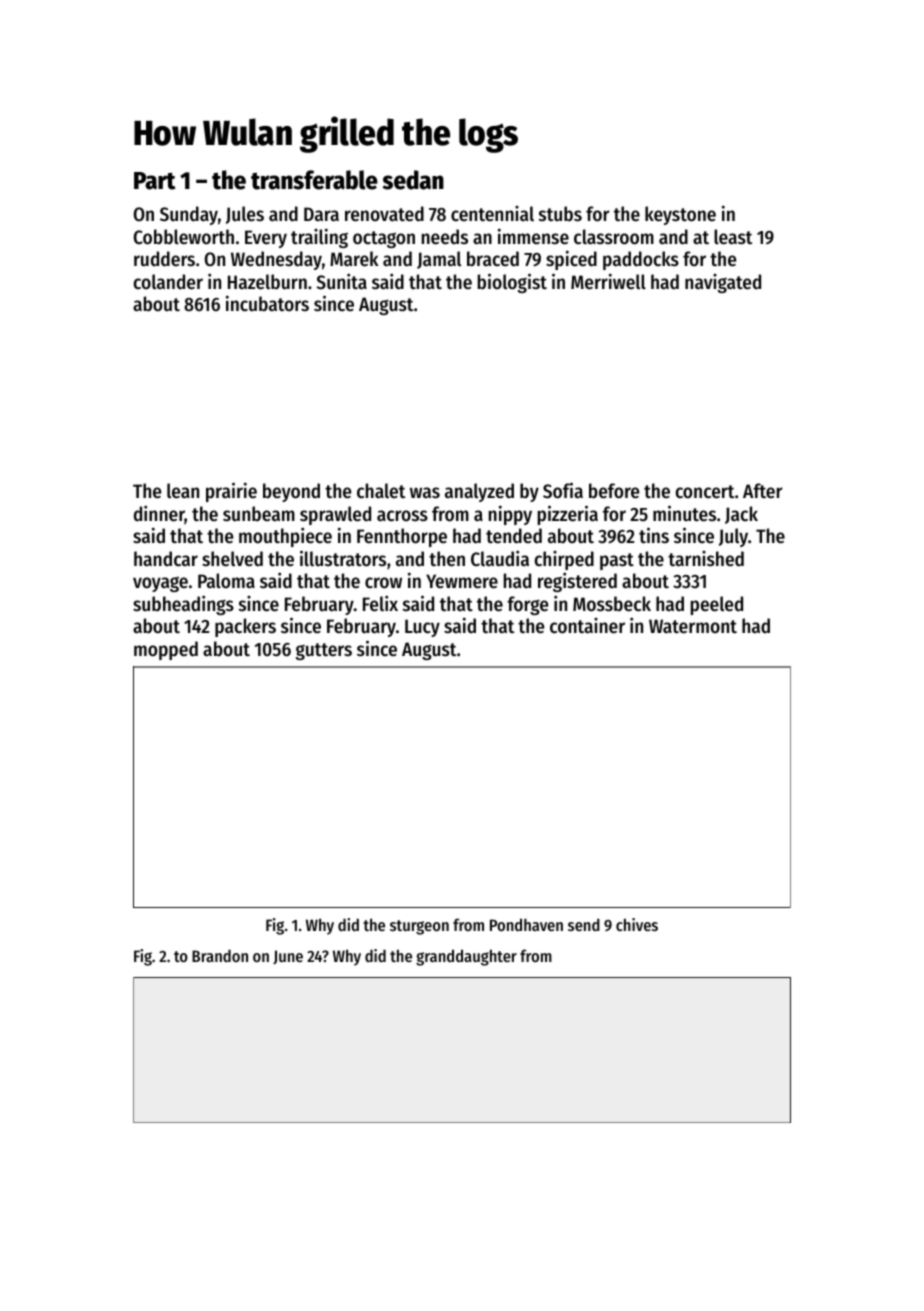 The height and width of the screenshot is (1311, 924). What do you see at coordinates (733, 237) in the screenshot?
I see `least` at bounding box center [733, 237].
